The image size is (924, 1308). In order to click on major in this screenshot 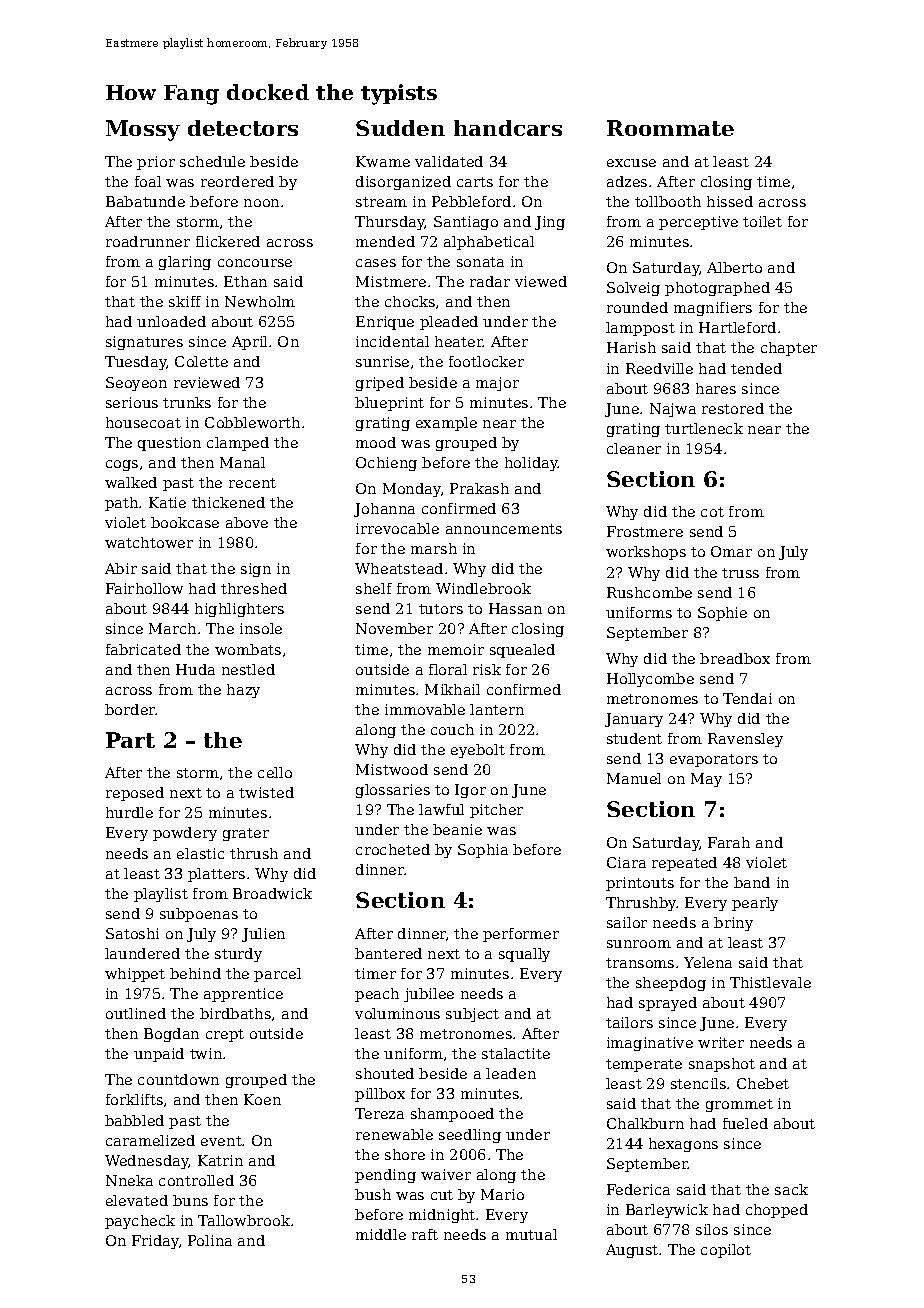, I will do `click(497, 384)`.
